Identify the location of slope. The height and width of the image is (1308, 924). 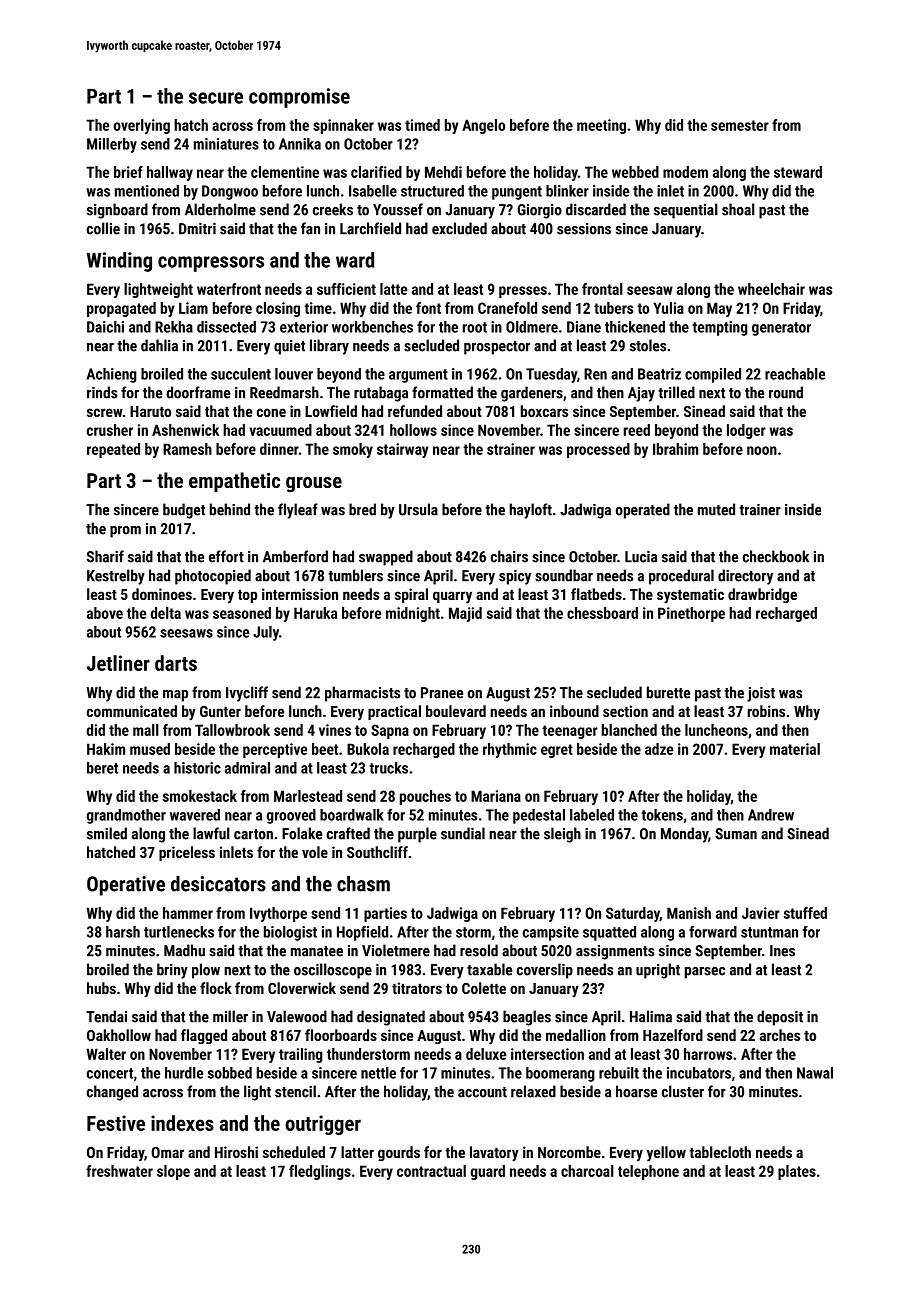
(173, 1172).
